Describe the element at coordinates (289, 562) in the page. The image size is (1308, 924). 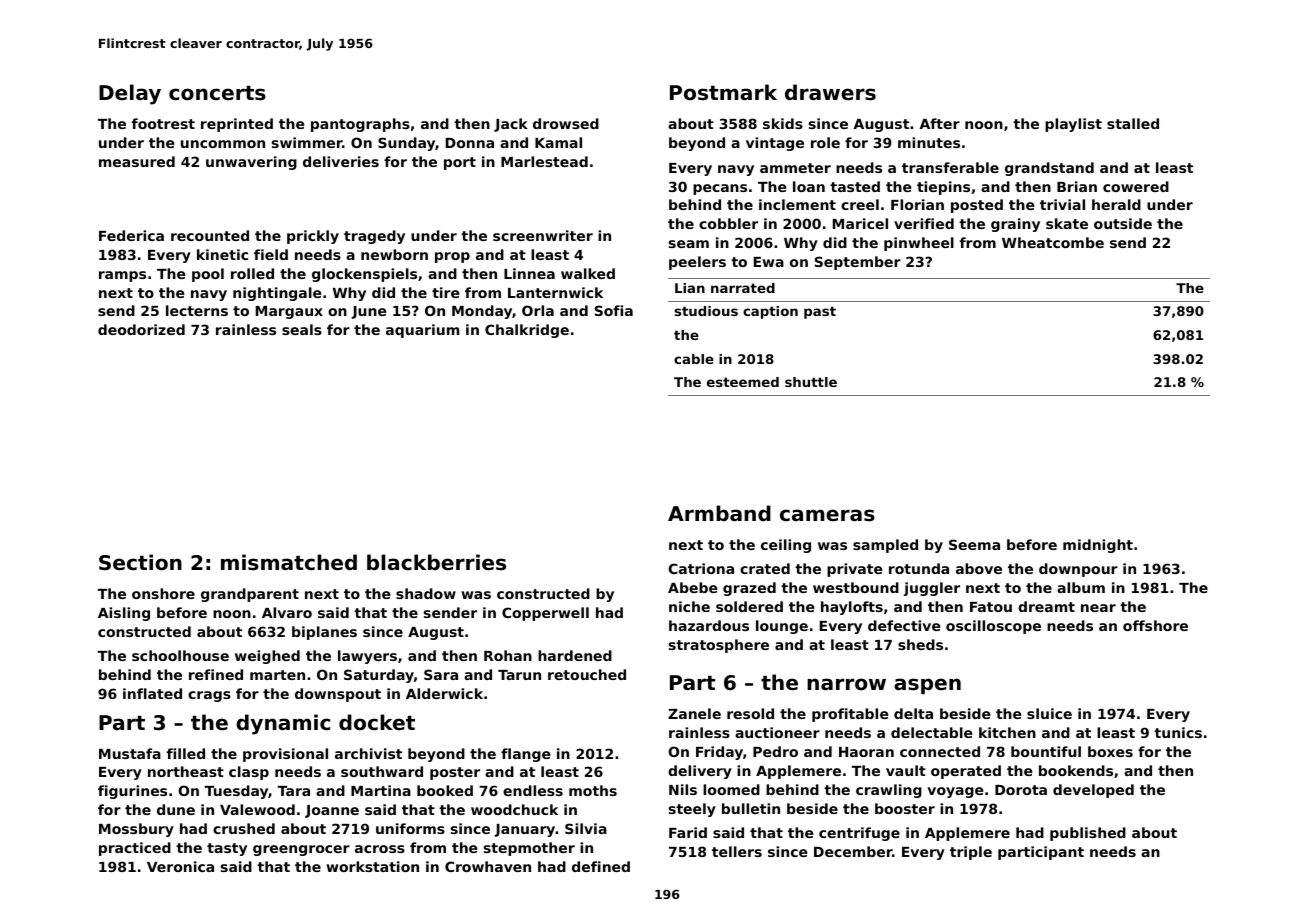
I see `mismatched` at that location.
